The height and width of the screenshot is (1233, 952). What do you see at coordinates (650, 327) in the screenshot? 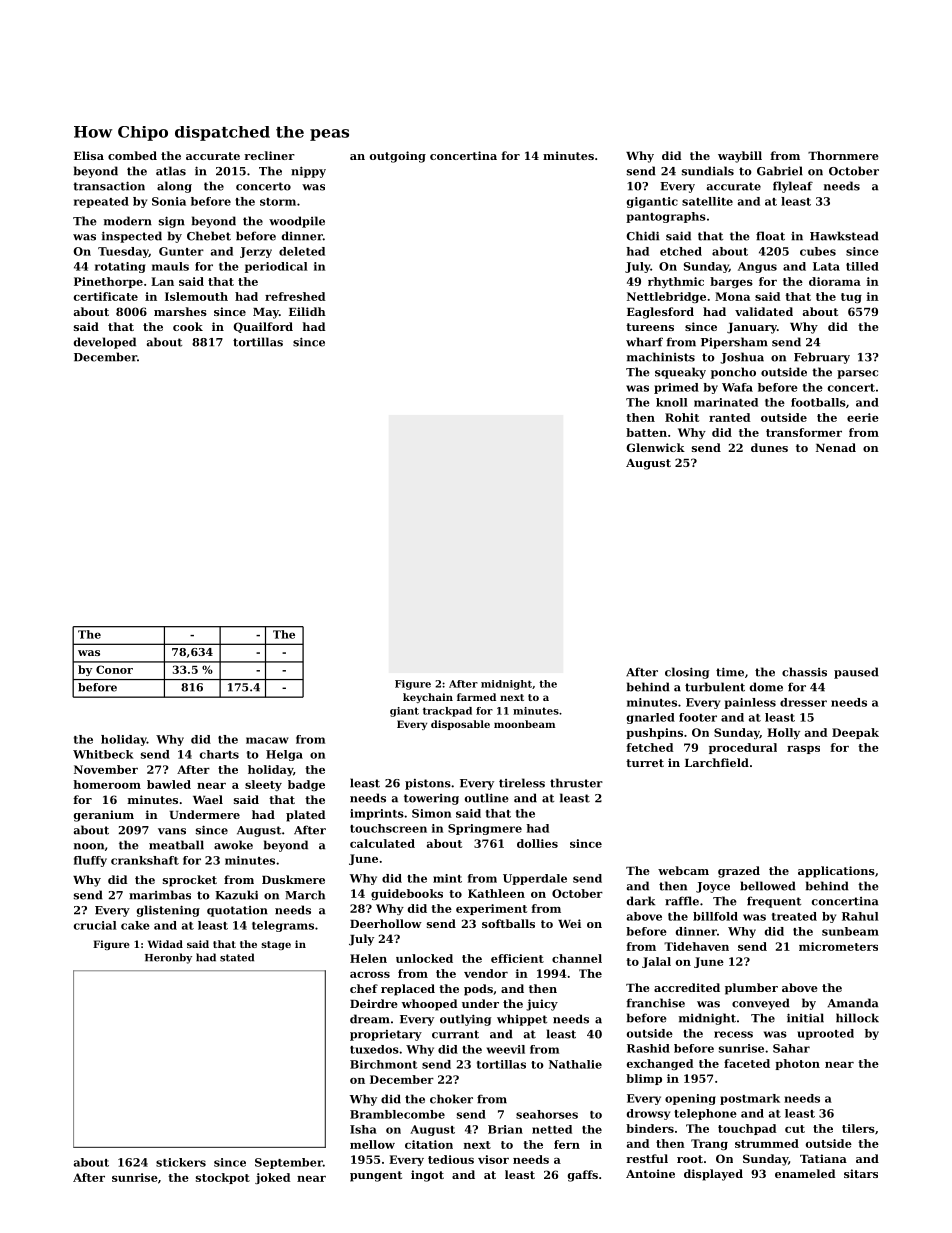
I see `tureens` at bounding box center [650, 327].
